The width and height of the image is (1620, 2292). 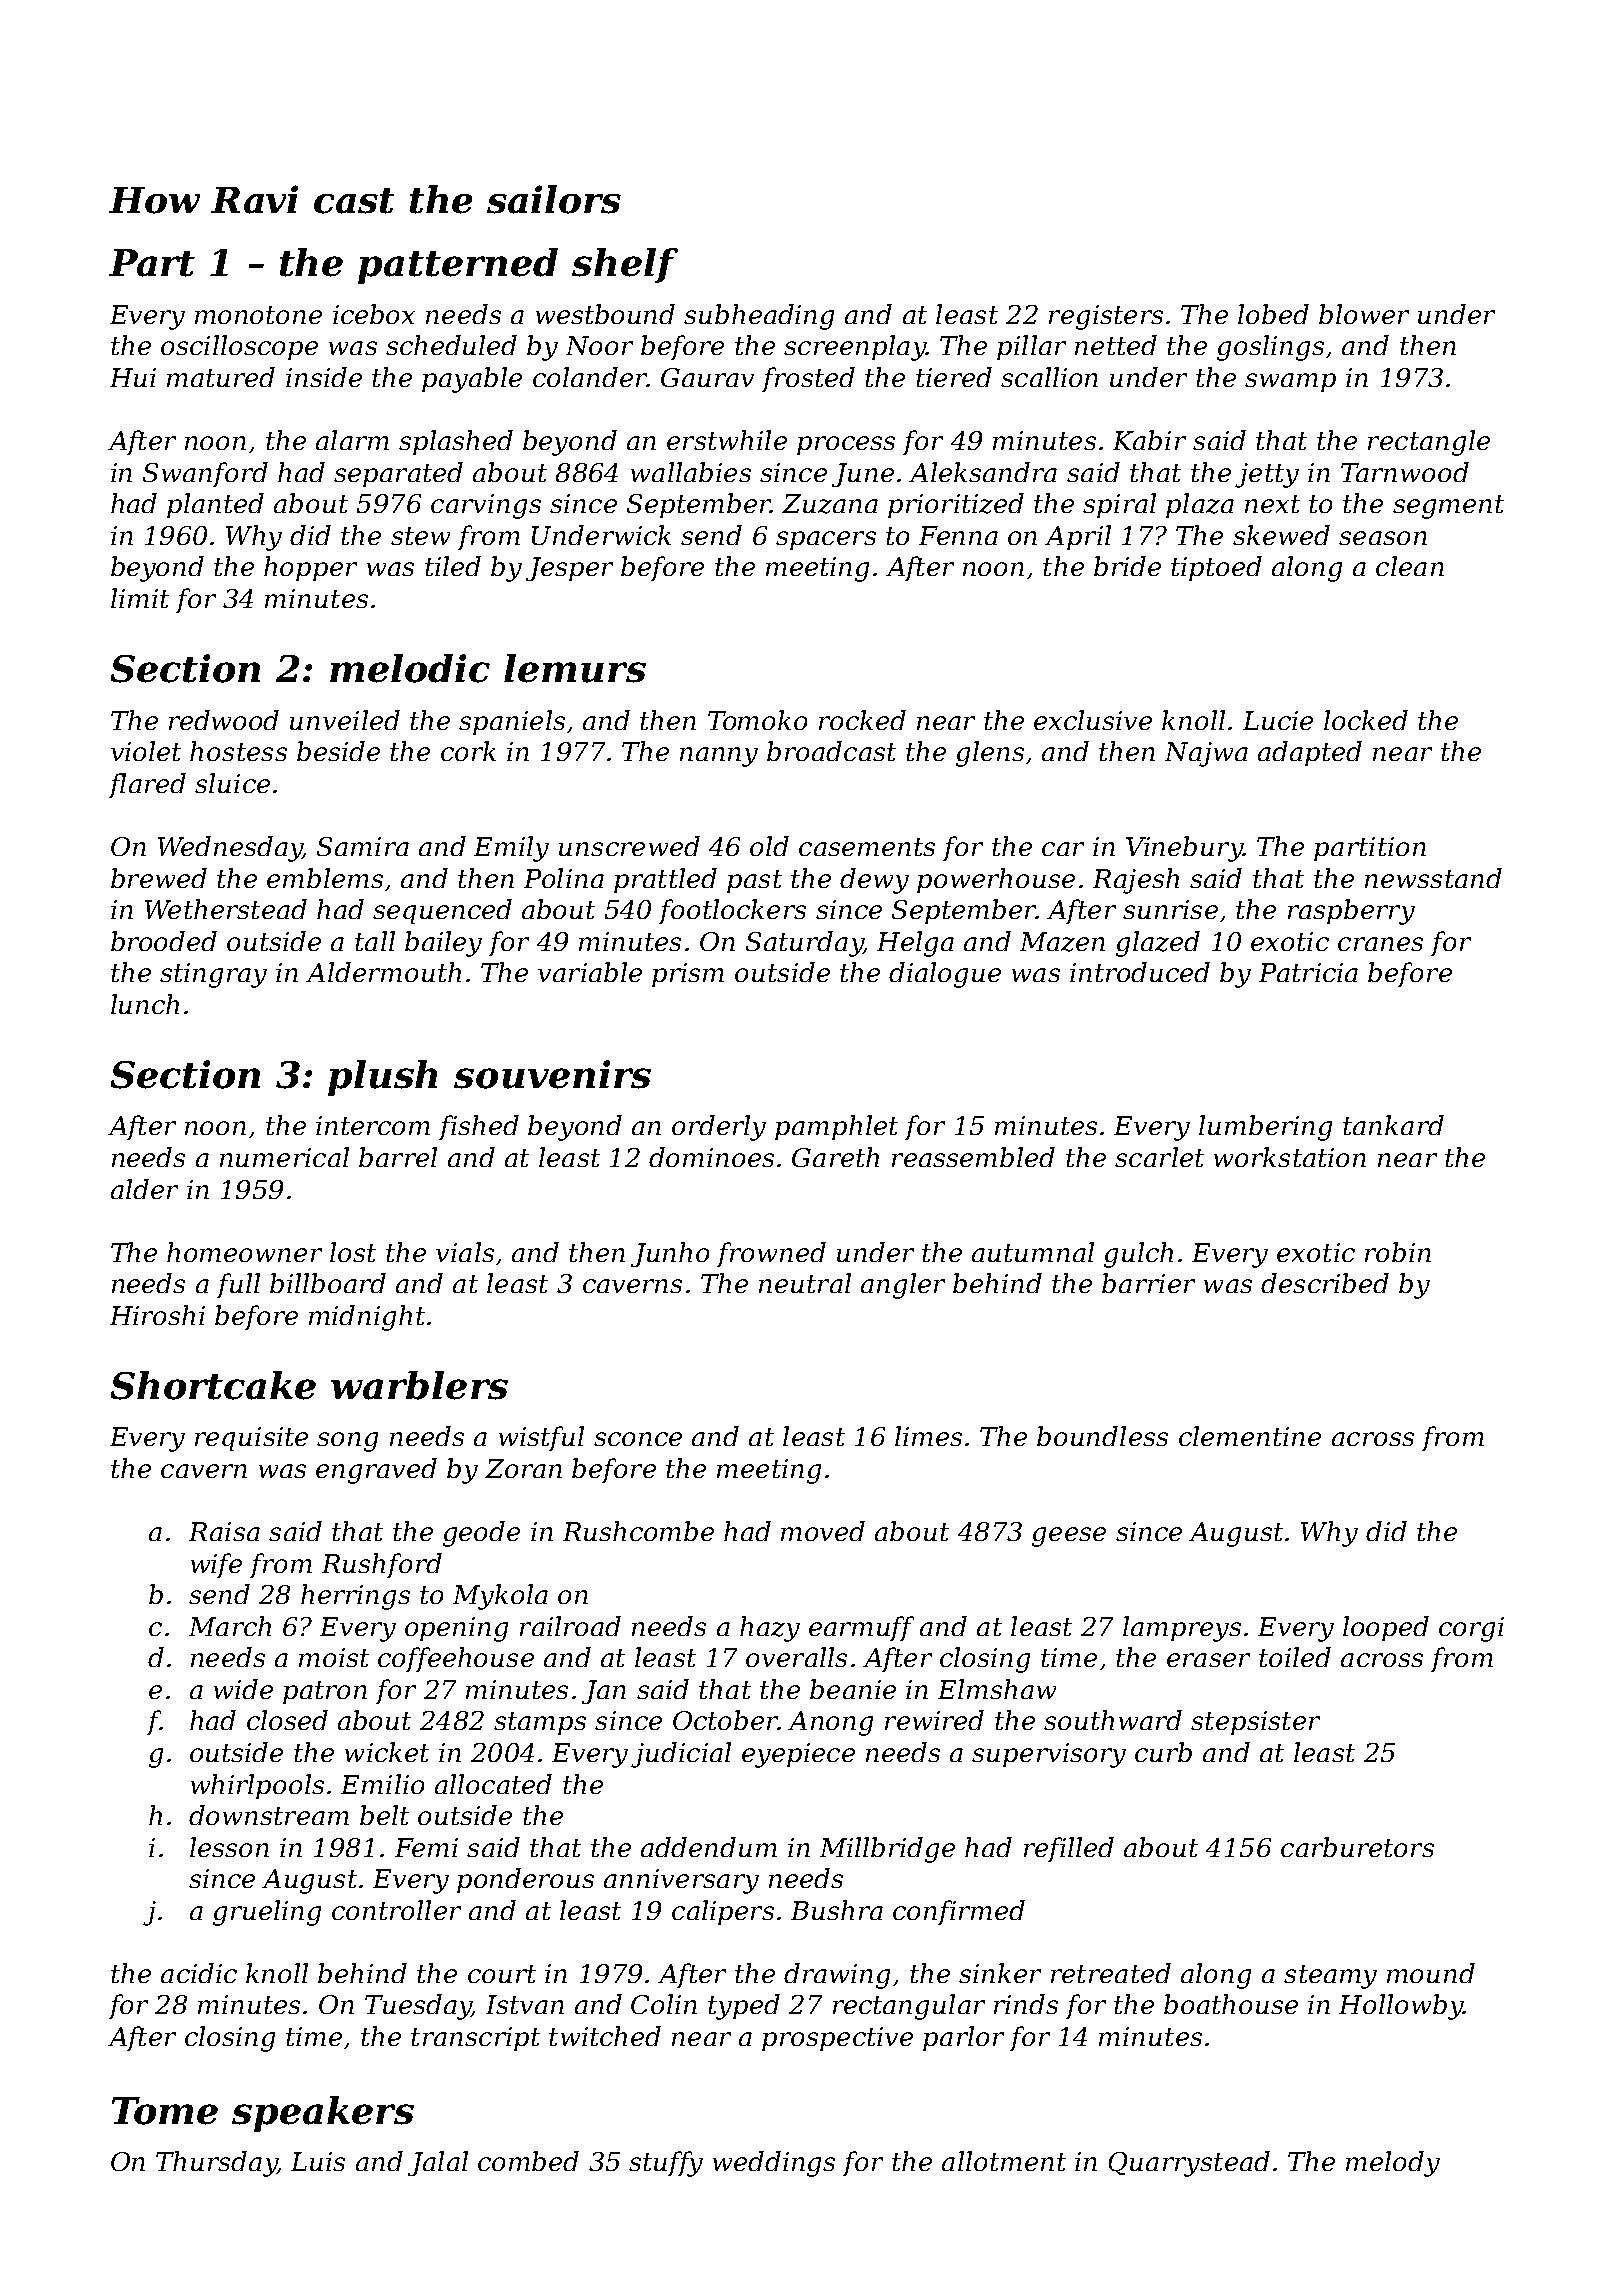 I want to click on beanie, so click(x=853, y=1689).
